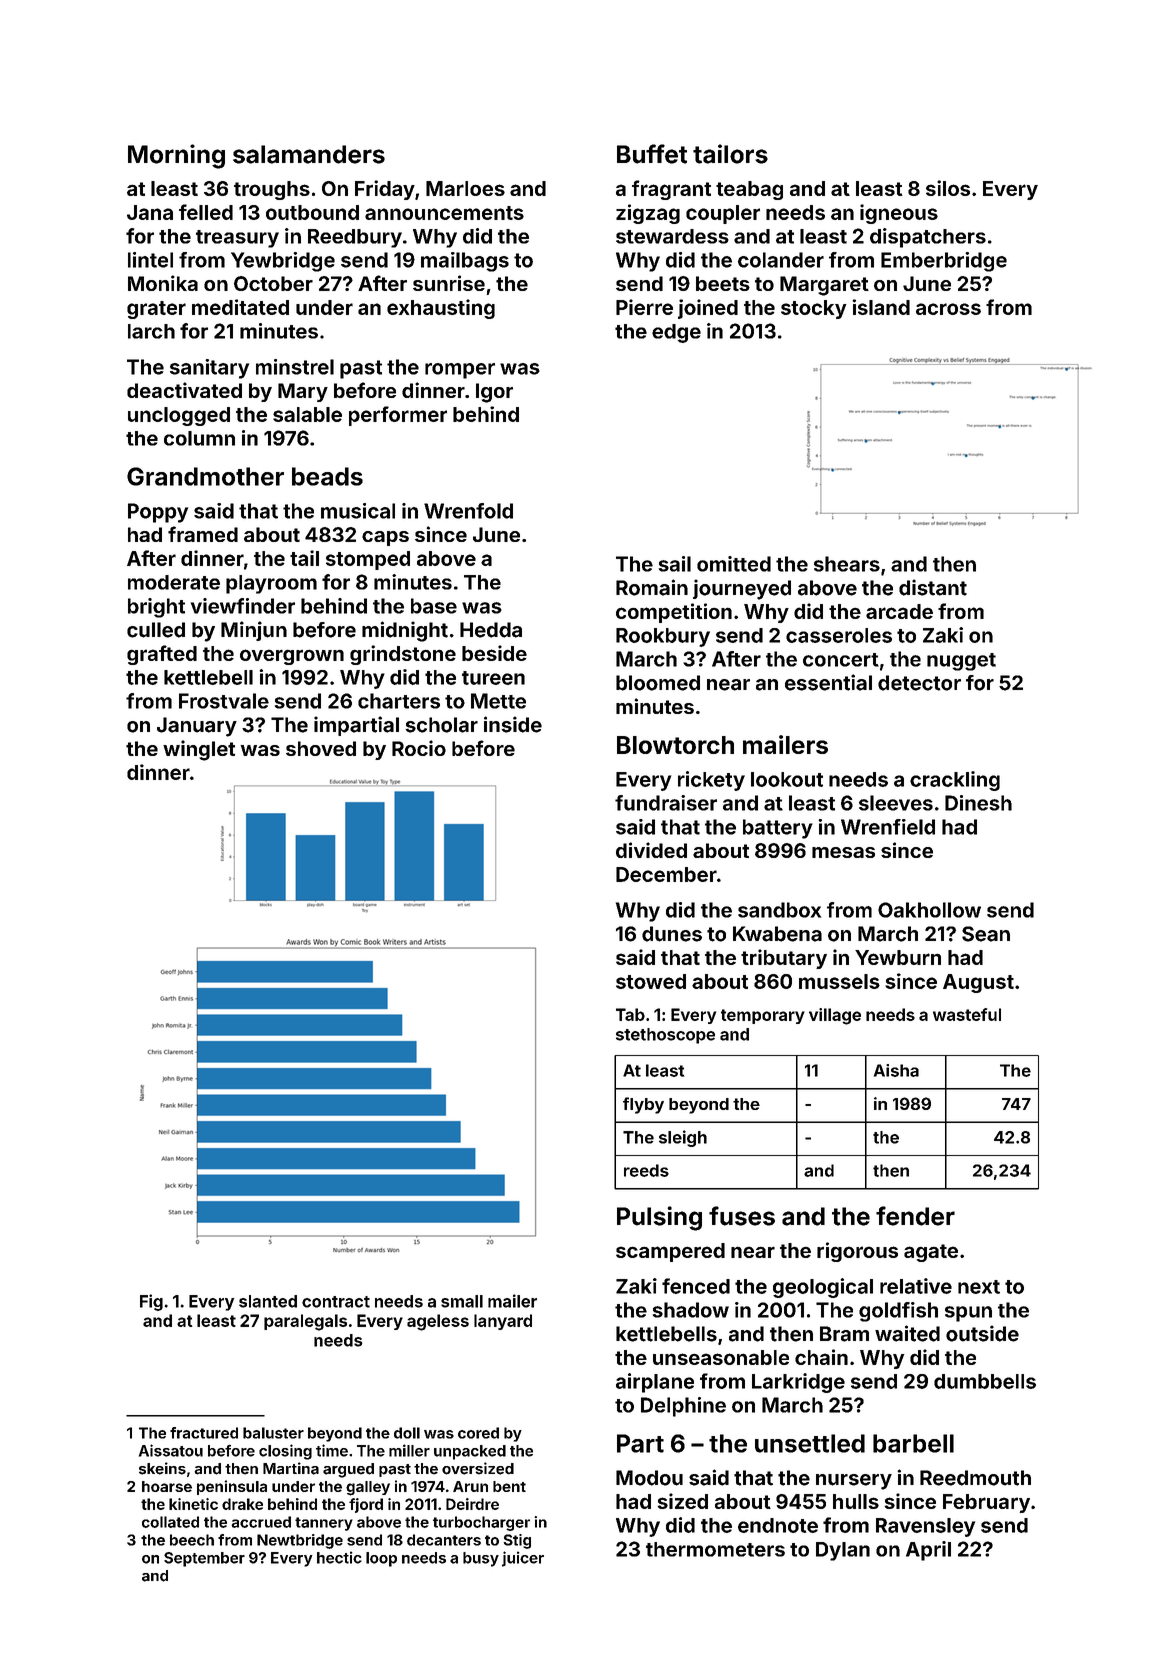 The width and height of the screenshot is (1165, 1654). What do you see at coordinates (403, 655) in the screenshot?
I see `grindstone` at bounding box center [403, 655].
